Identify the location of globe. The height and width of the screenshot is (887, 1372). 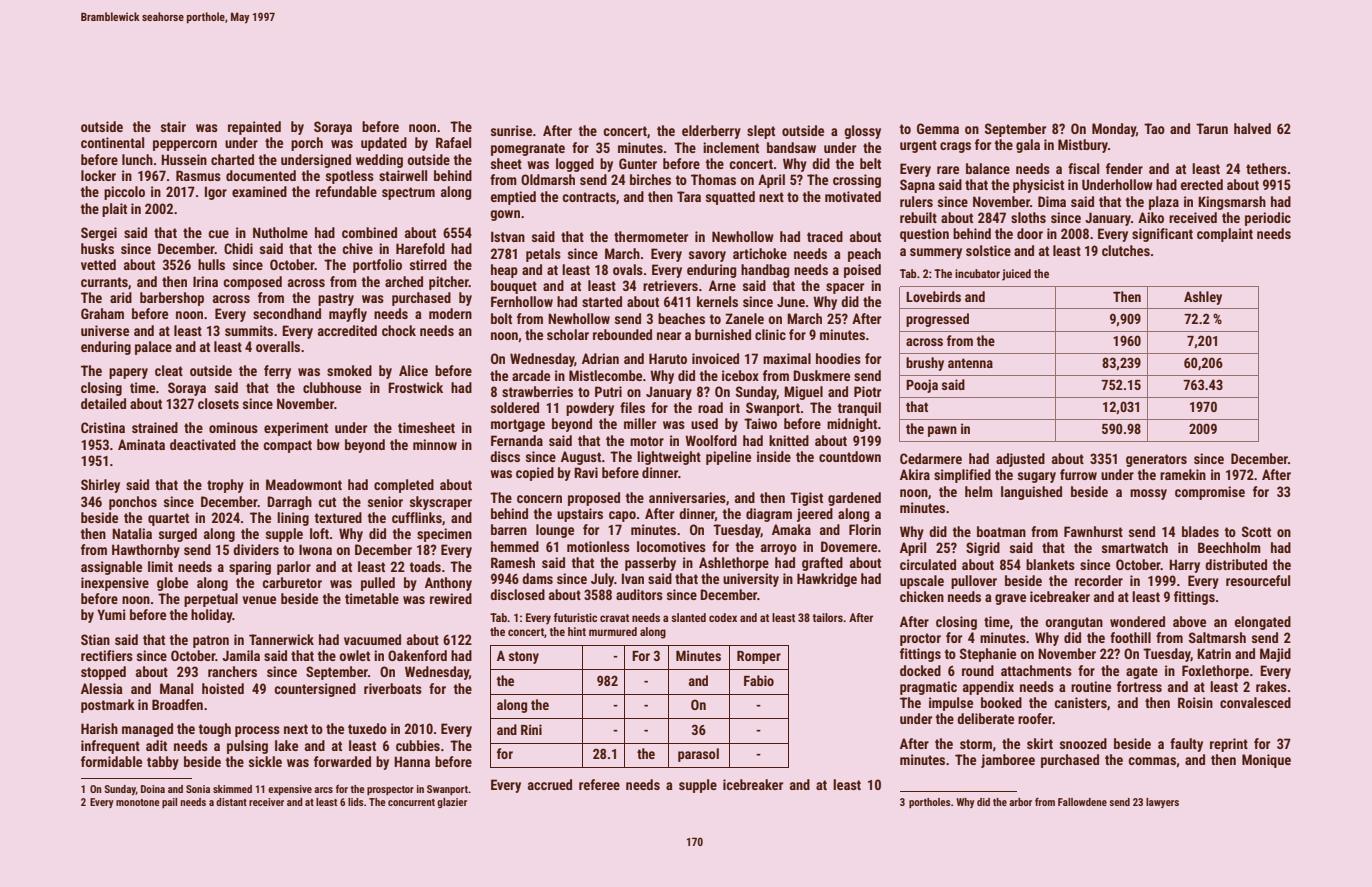
(172, 584).
